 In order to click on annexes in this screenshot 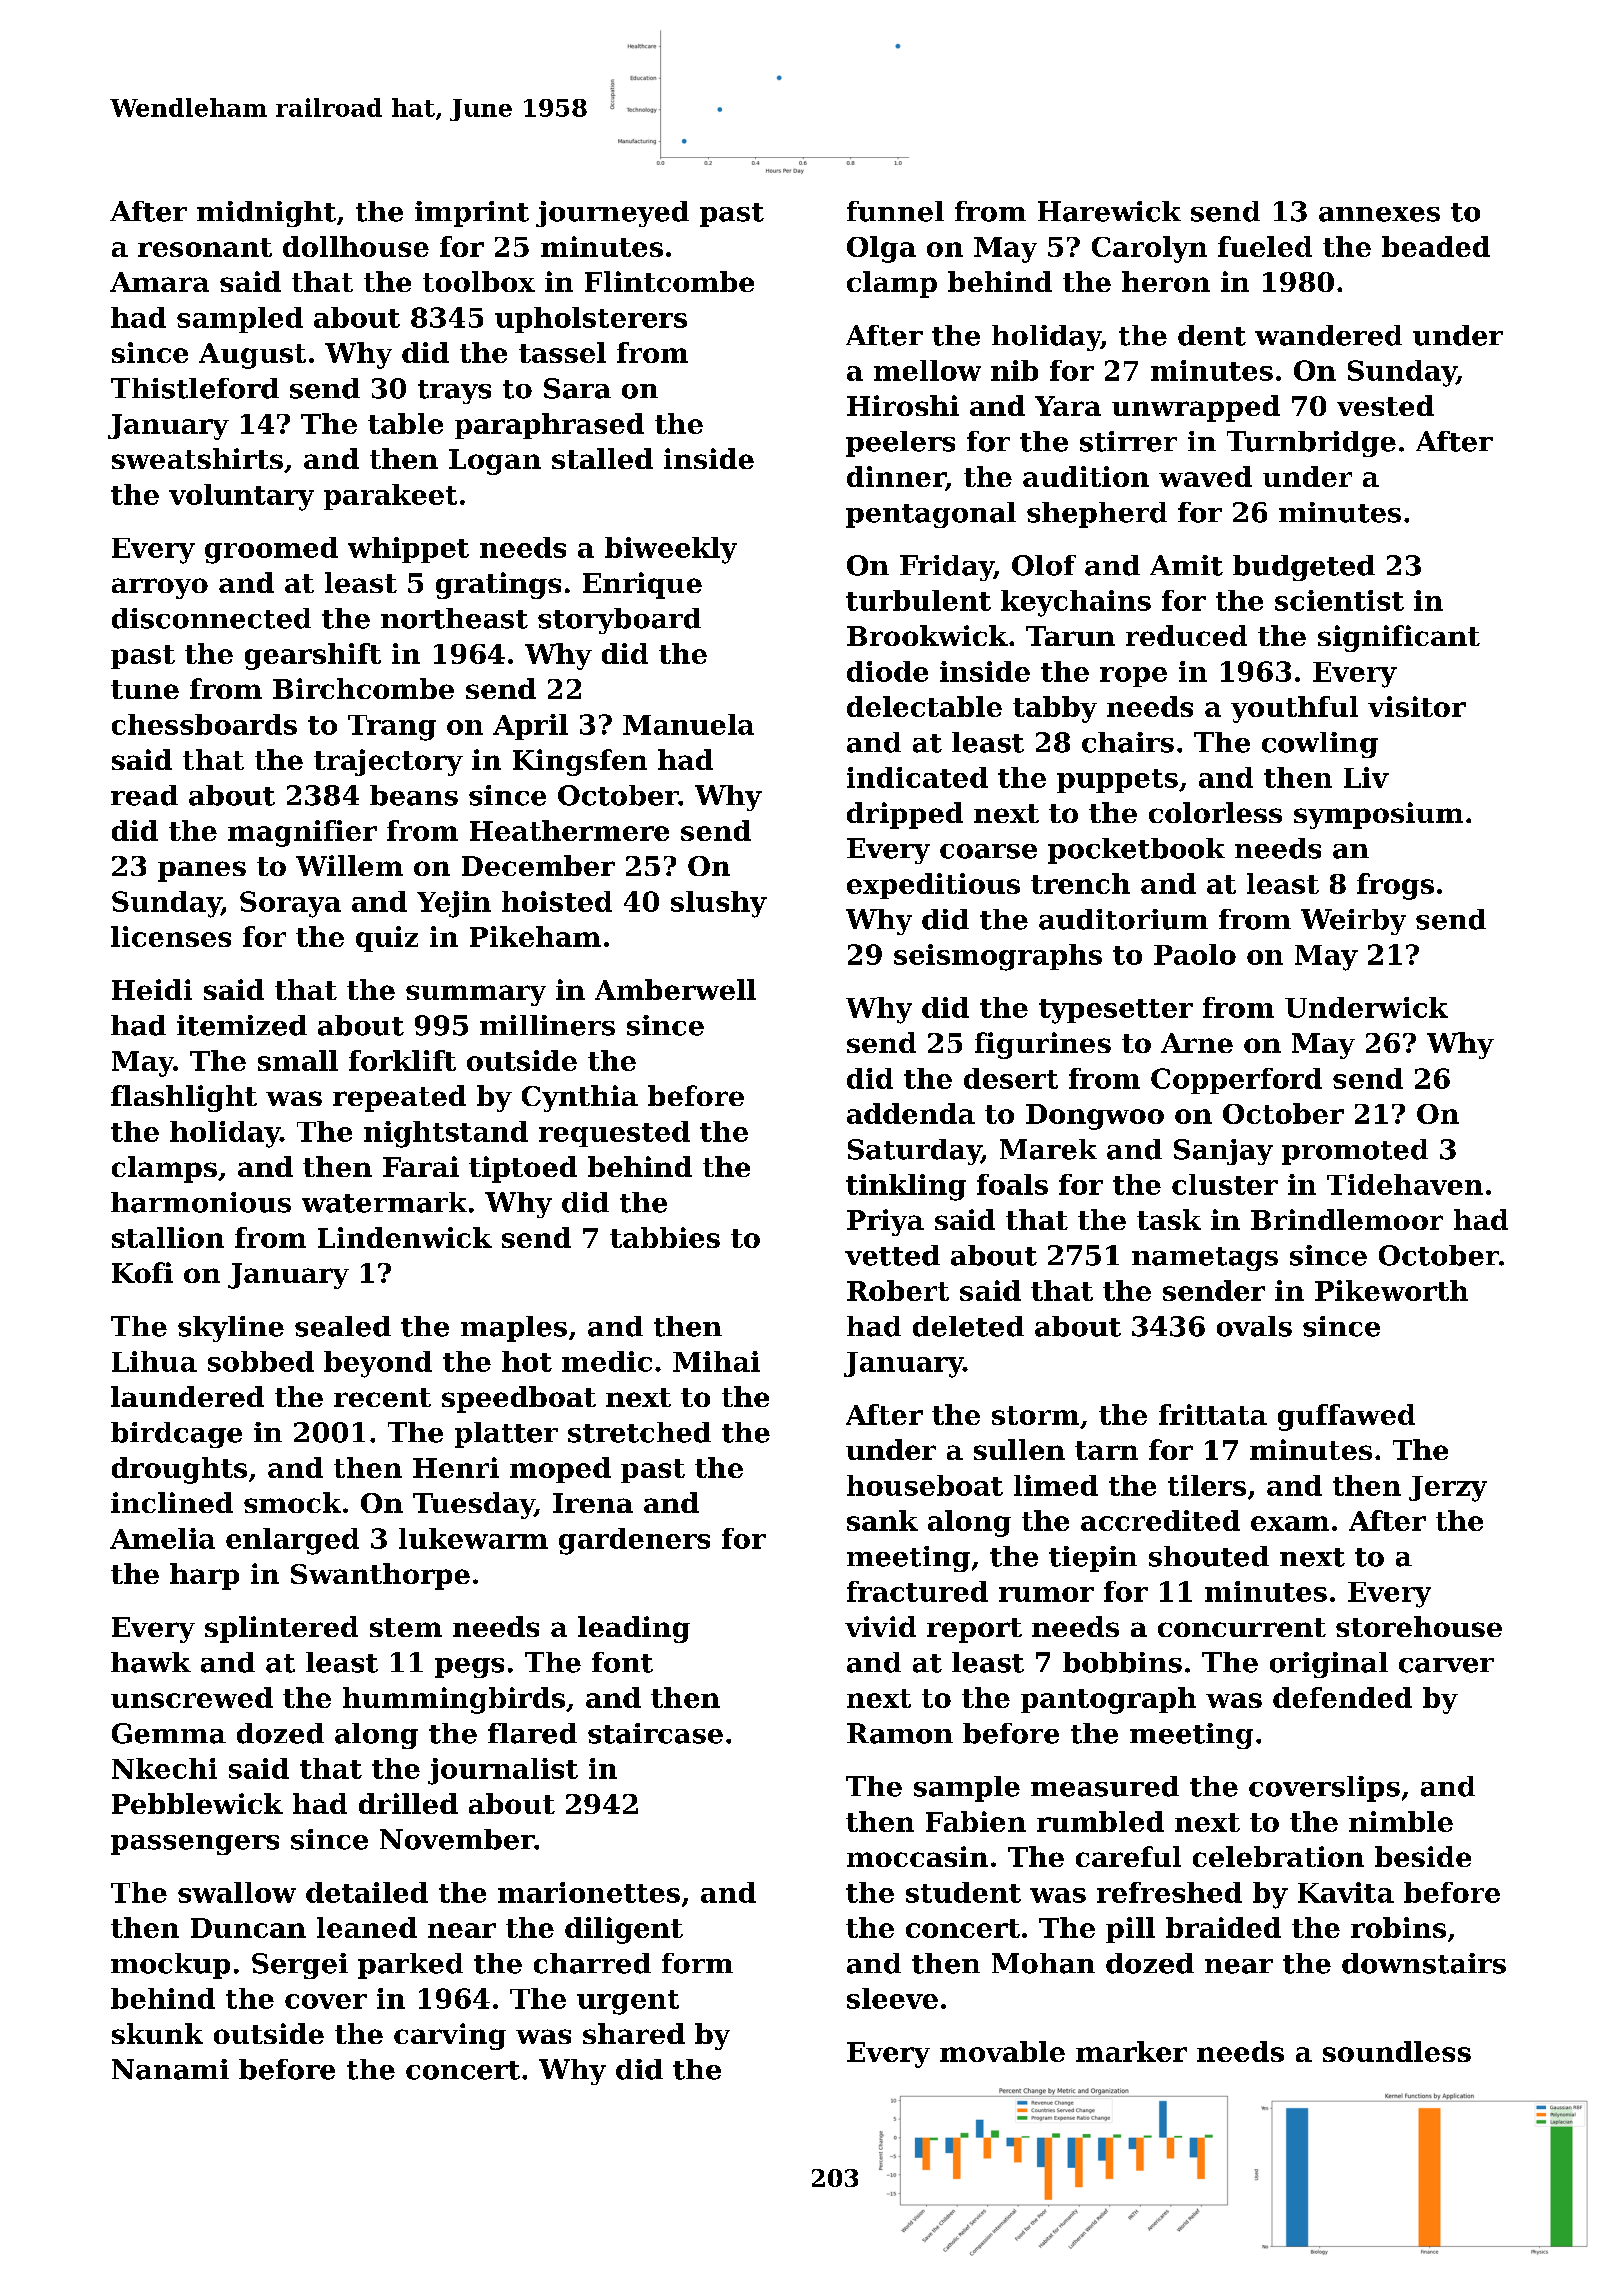, I will do `click(1379, 214)`.
